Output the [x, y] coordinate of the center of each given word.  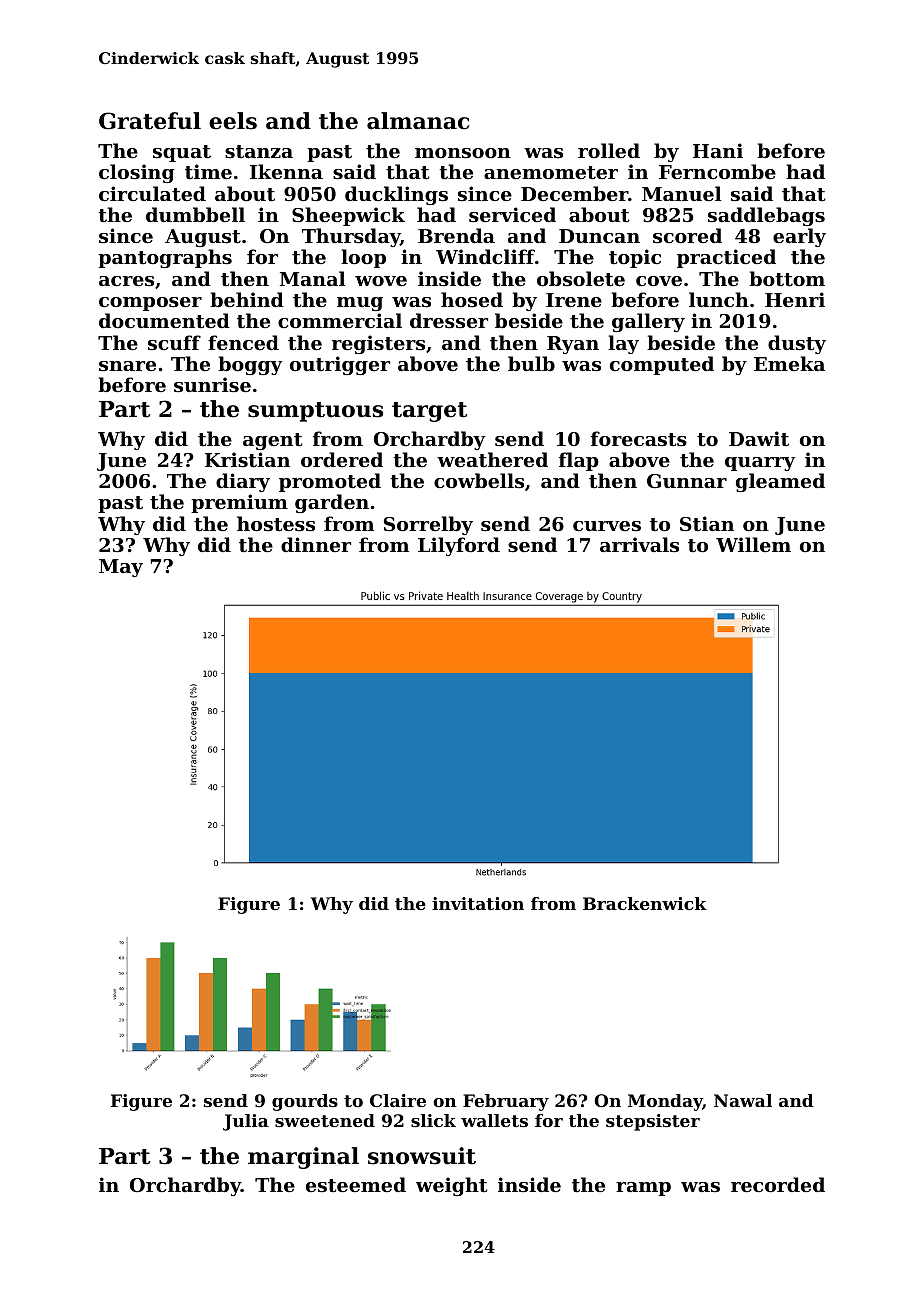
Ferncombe [717, 171]
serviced [512, 215]
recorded [778, 1184]
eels [233, 121]
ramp [643, 1189]
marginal [303, 1158]
